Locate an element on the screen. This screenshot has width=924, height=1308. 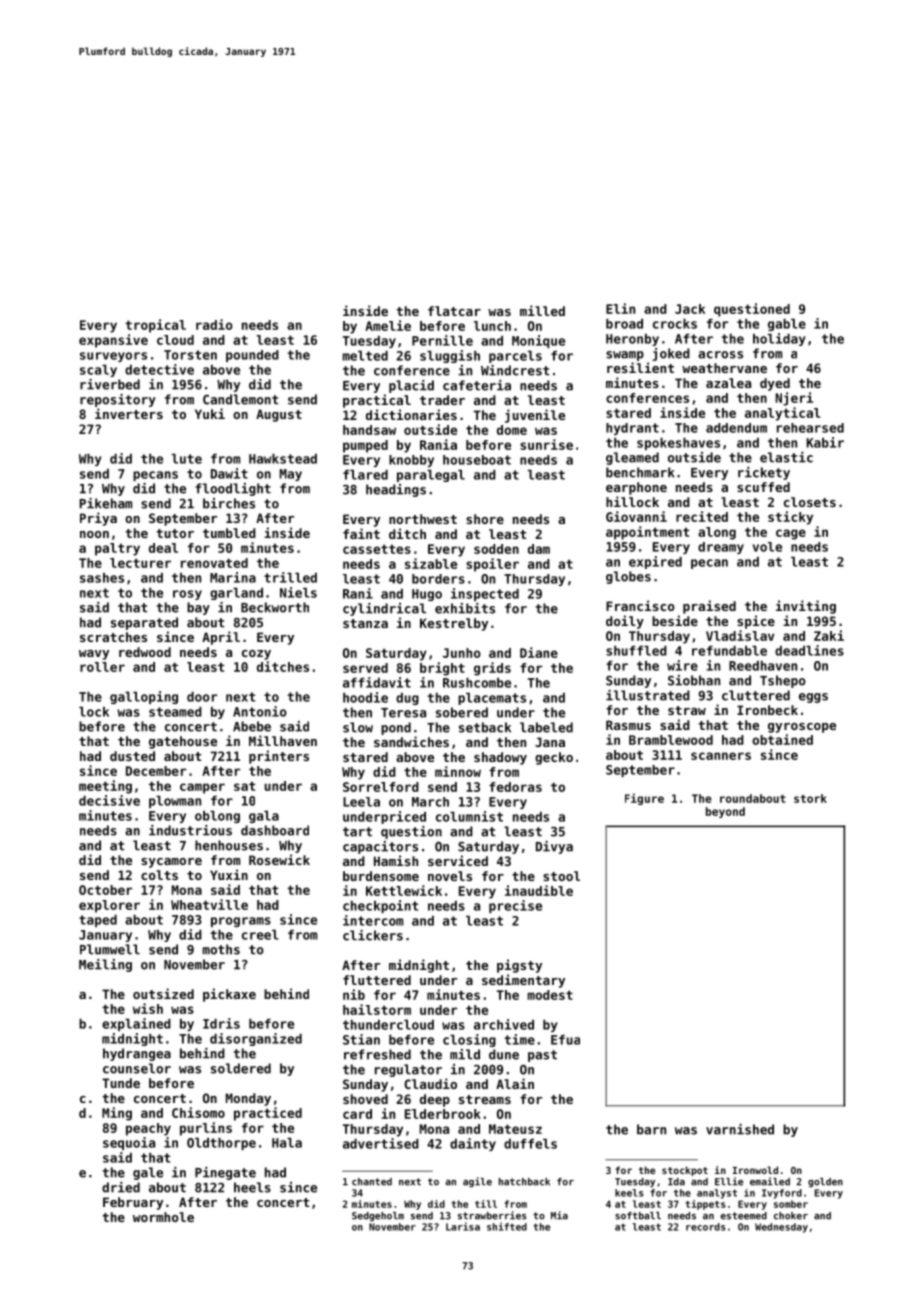
inaudible is located at coordinates (539, 890).
